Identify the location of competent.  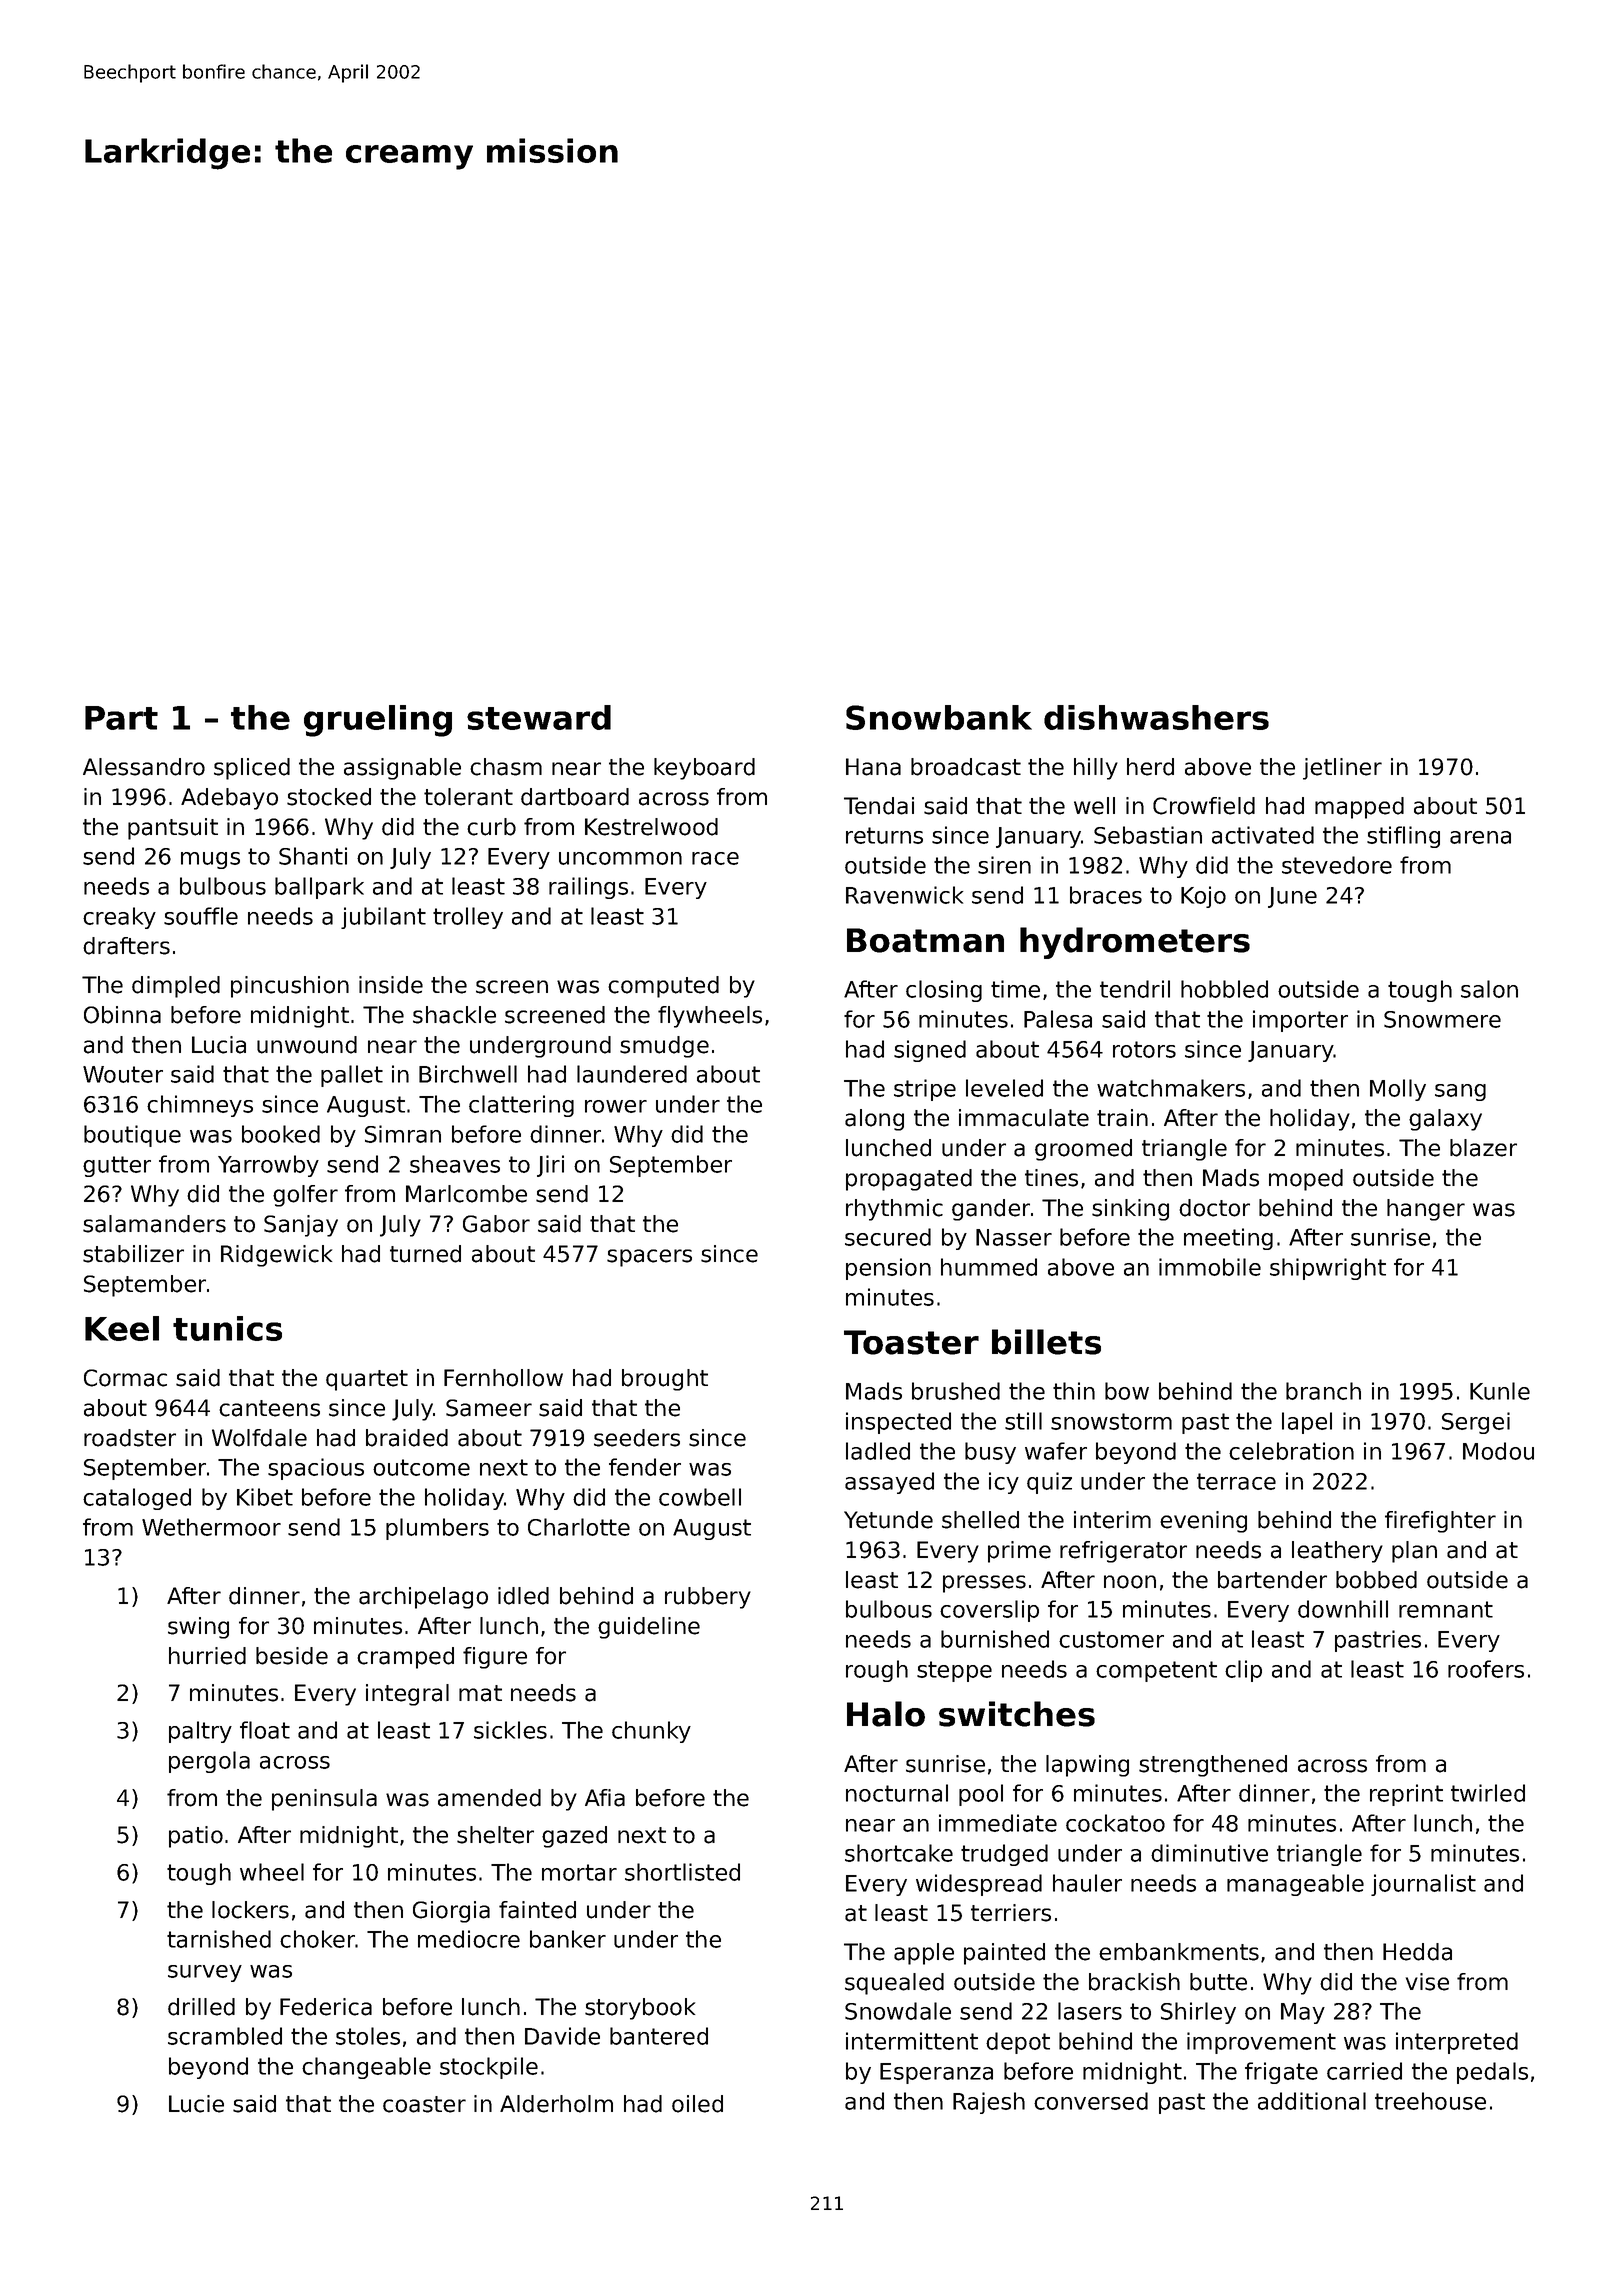
(1156, 1671).
